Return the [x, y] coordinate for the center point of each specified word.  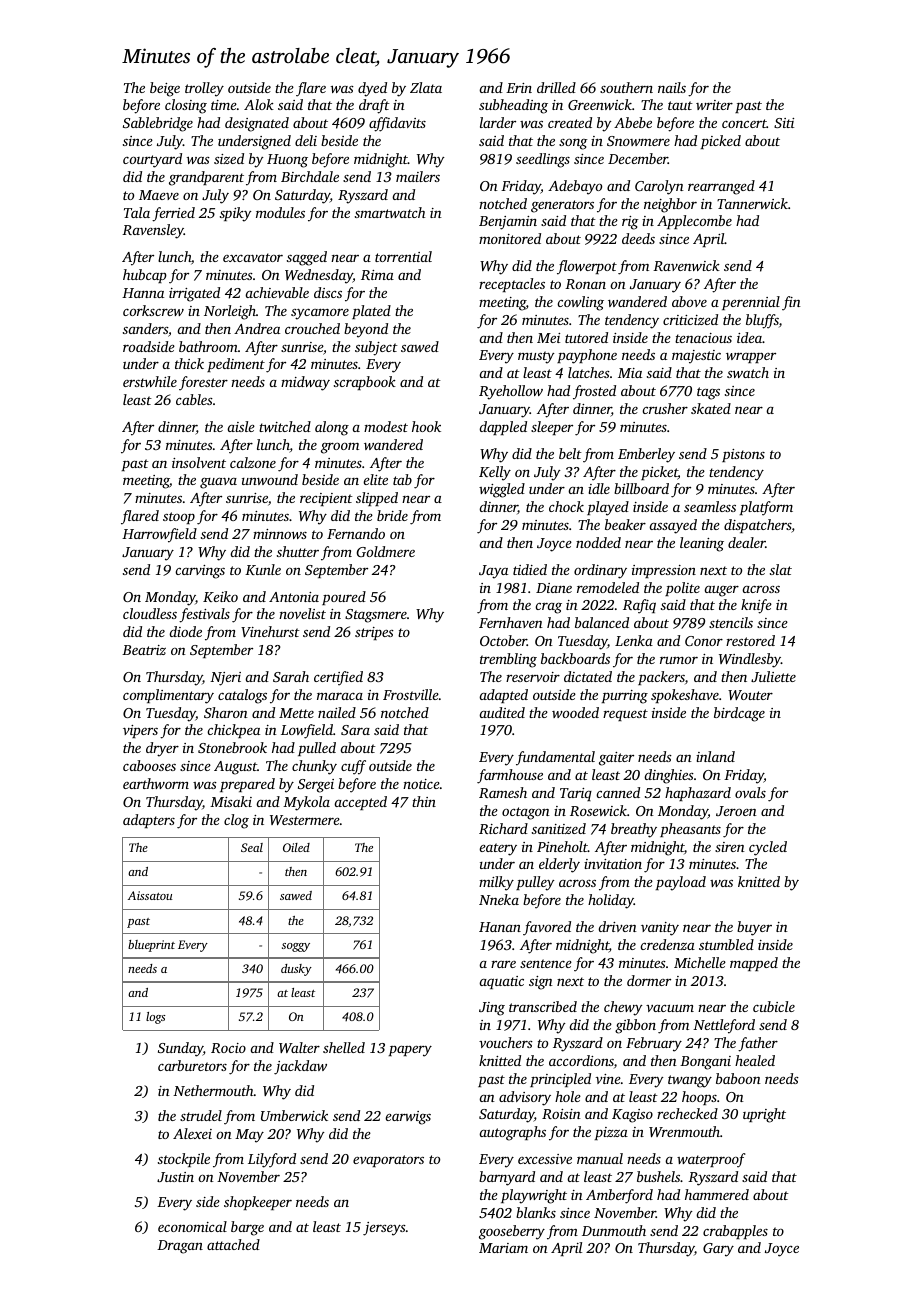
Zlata [426, 87]
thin [424, 801]
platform [766, 508]
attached [233, 1244]
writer [714, 105]
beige [165, 89]
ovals [750, 792]
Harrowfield [159, 535]
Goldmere [386, 551]
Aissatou [150, 895]
